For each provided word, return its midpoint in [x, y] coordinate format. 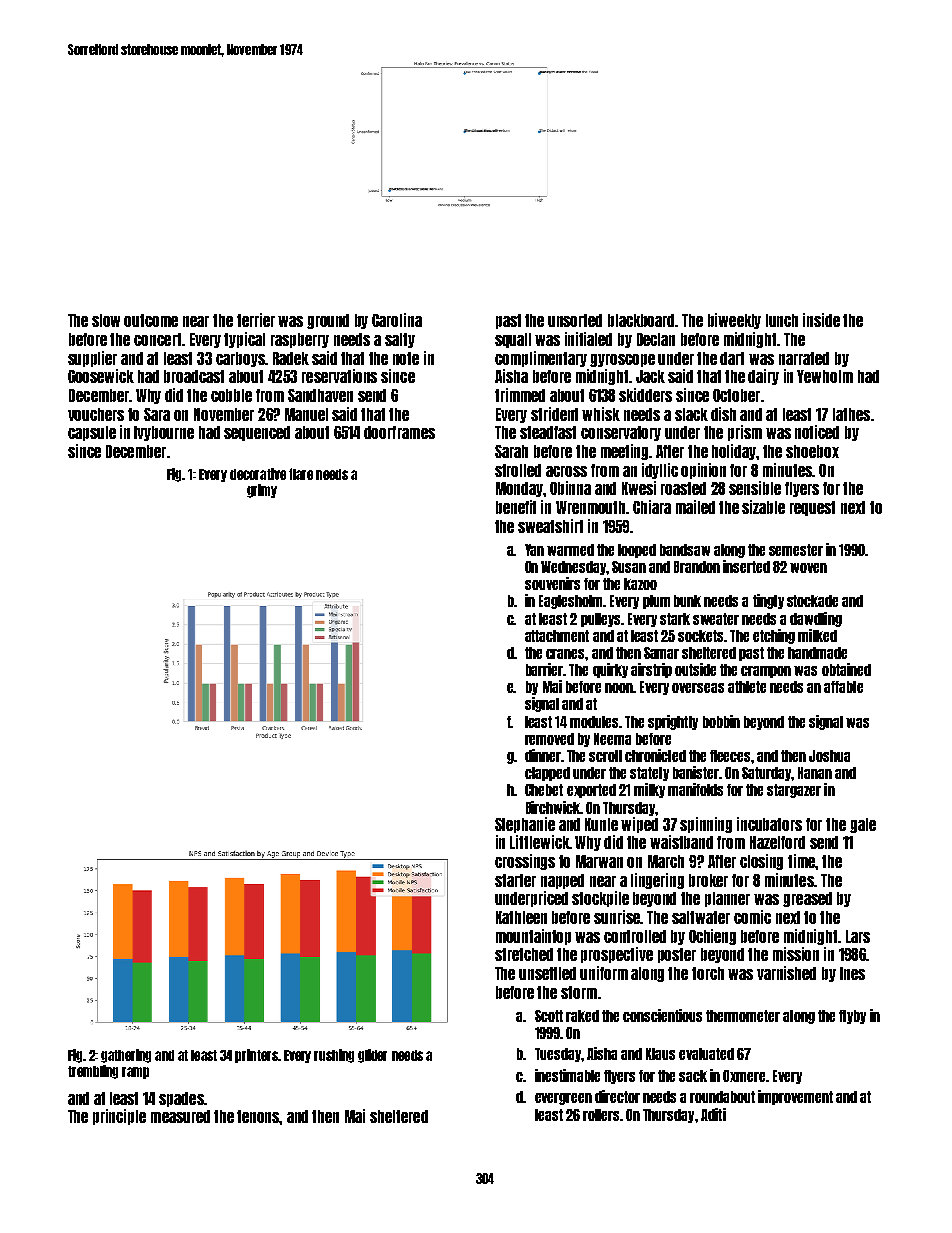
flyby [852, 1017]
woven [808, 568]
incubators [769, 824]
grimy [262, 491]
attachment [557, 636]
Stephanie [525, 825]
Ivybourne [164, 433]
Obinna [570, 488]
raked [582, 1016]
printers [256, 1056]
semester [796, 550]
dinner [543, 755]
